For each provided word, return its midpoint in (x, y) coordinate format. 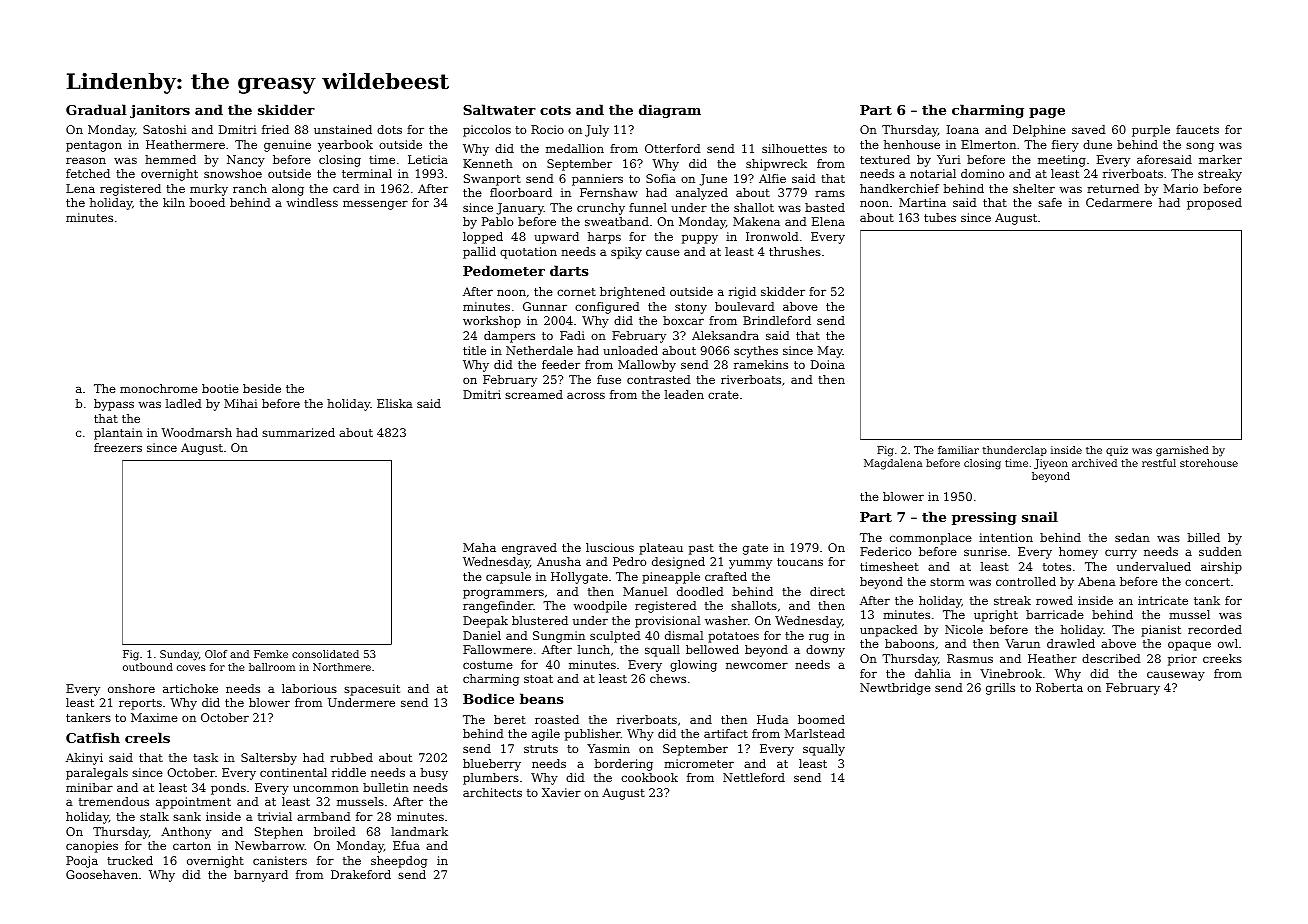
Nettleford (754, 777)
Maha (479, 547)
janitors (160, 111)
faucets (1197, 129)
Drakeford (361, 874)
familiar (958, 450)
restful (1159, 463)
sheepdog (399, 862)
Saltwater (499, 109)
